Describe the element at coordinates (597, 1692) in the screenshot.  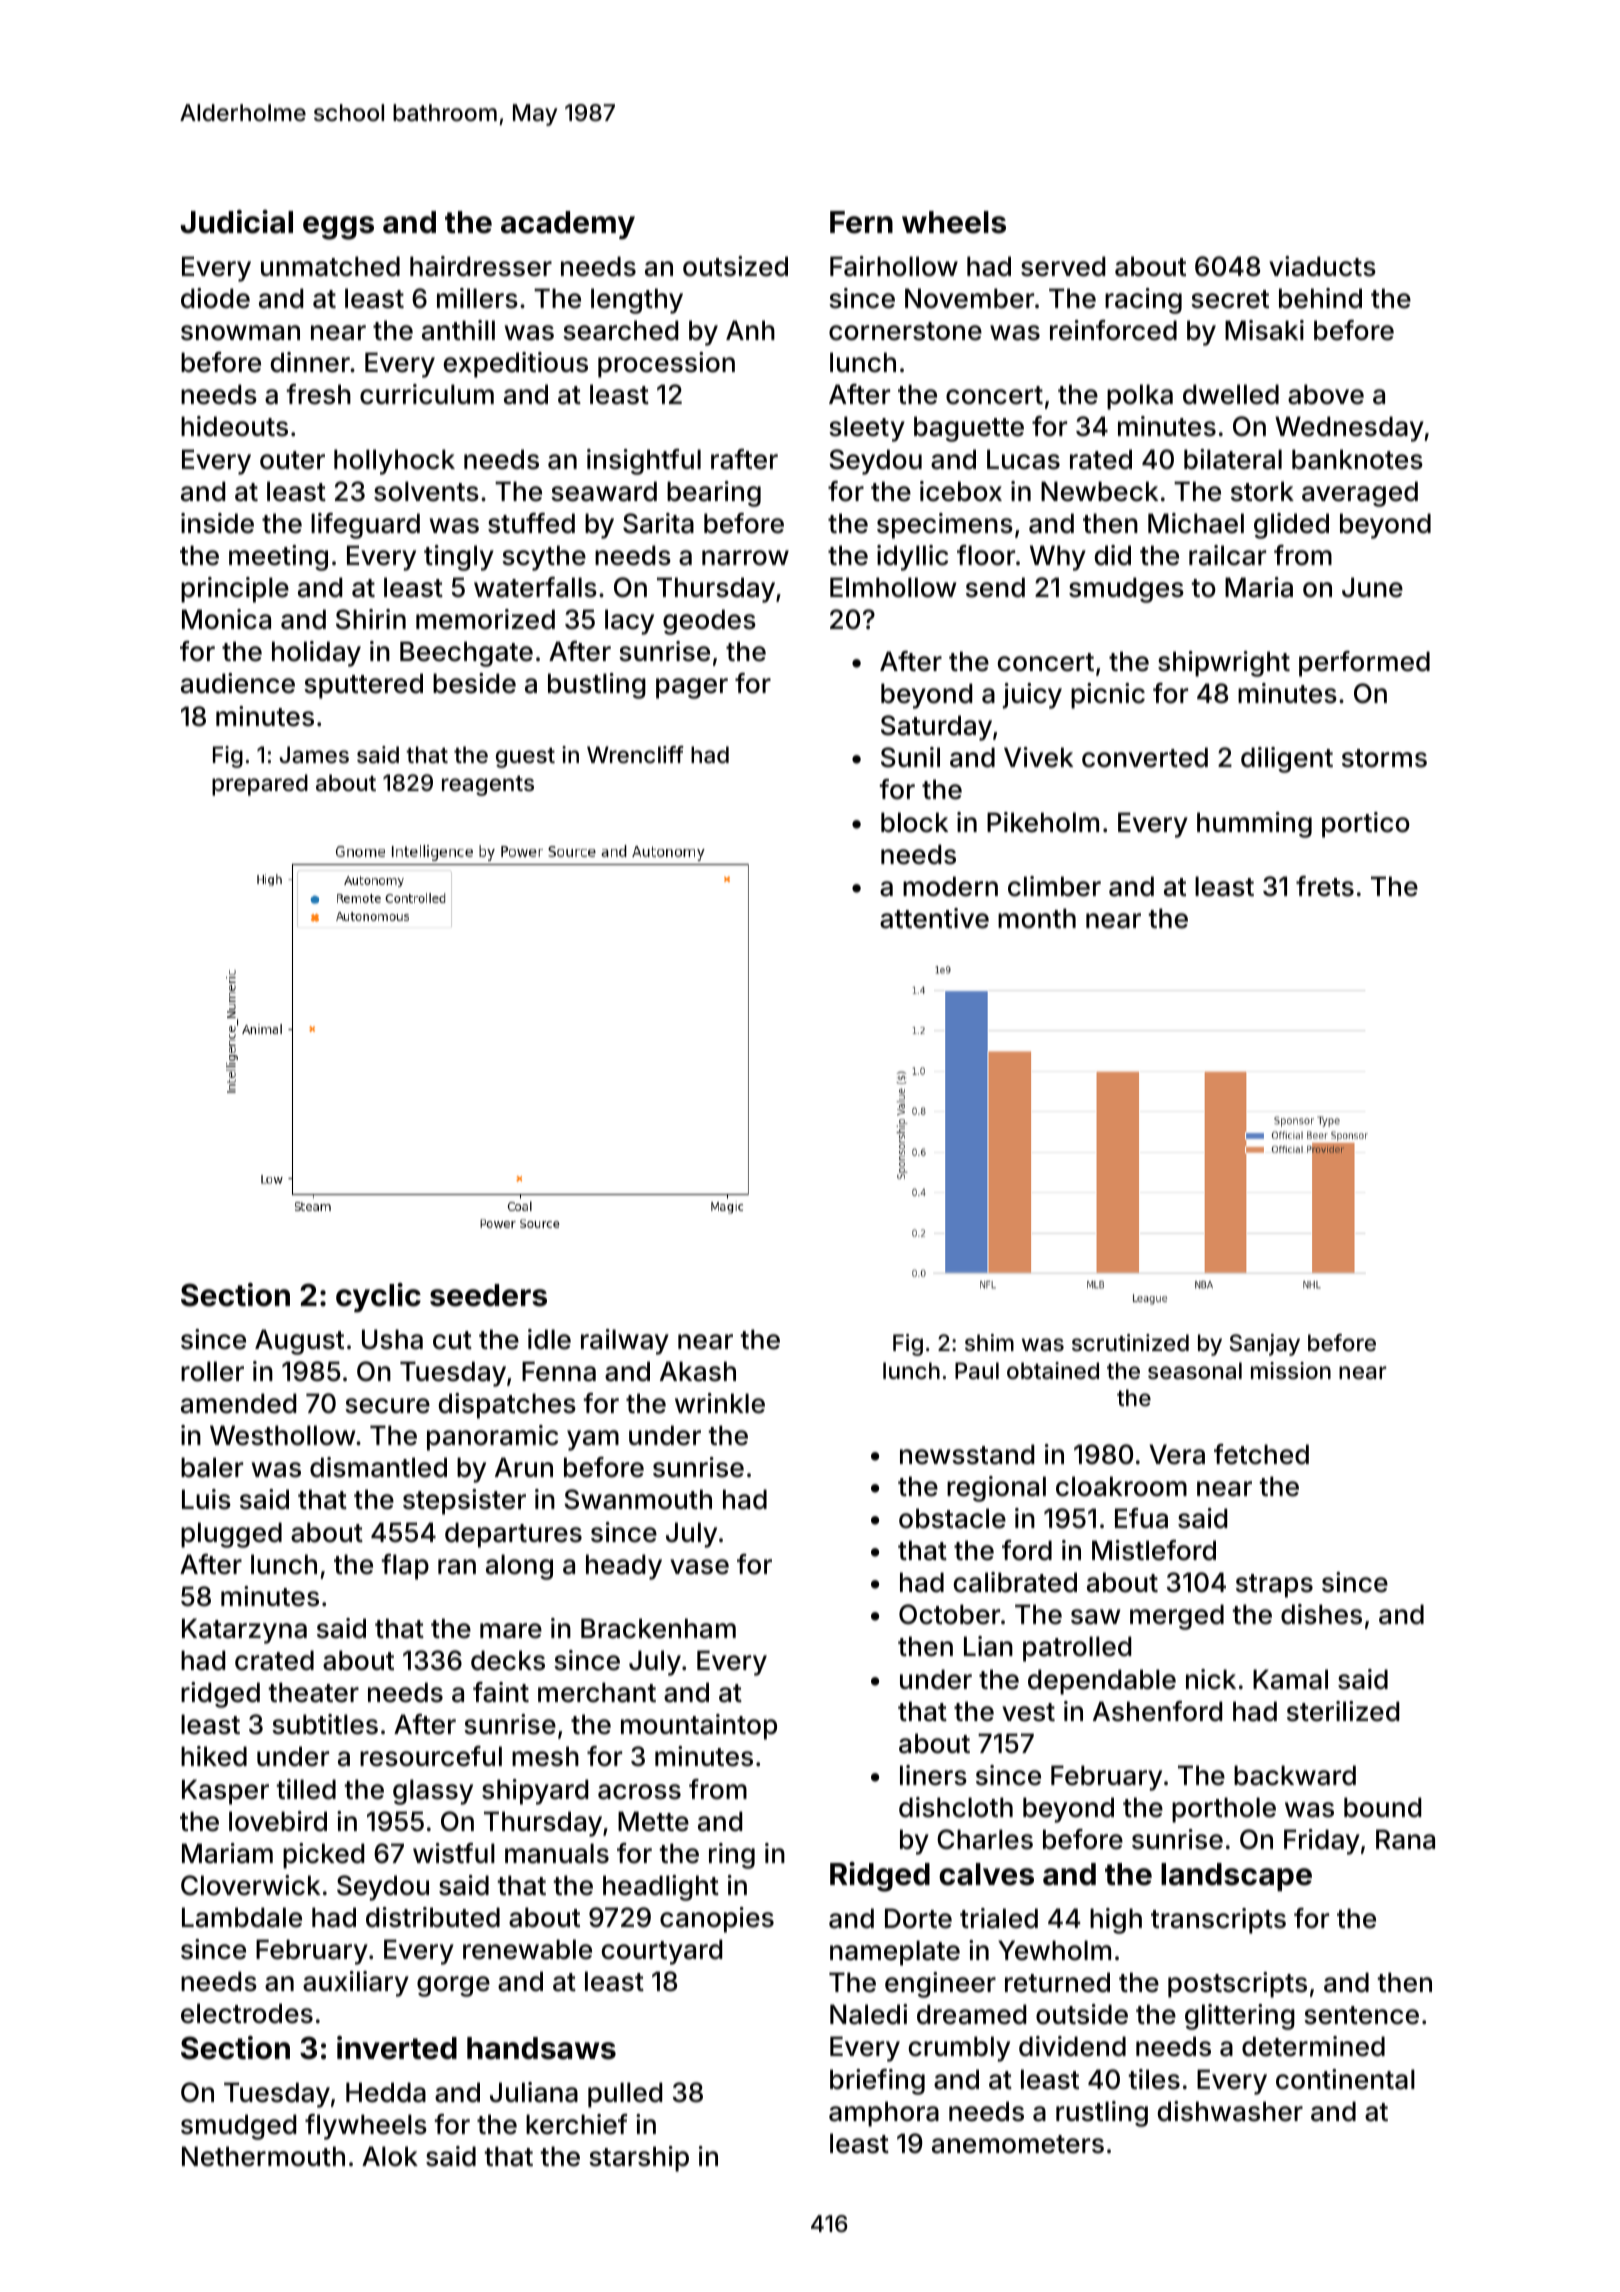
I see `merchant` at that location.
